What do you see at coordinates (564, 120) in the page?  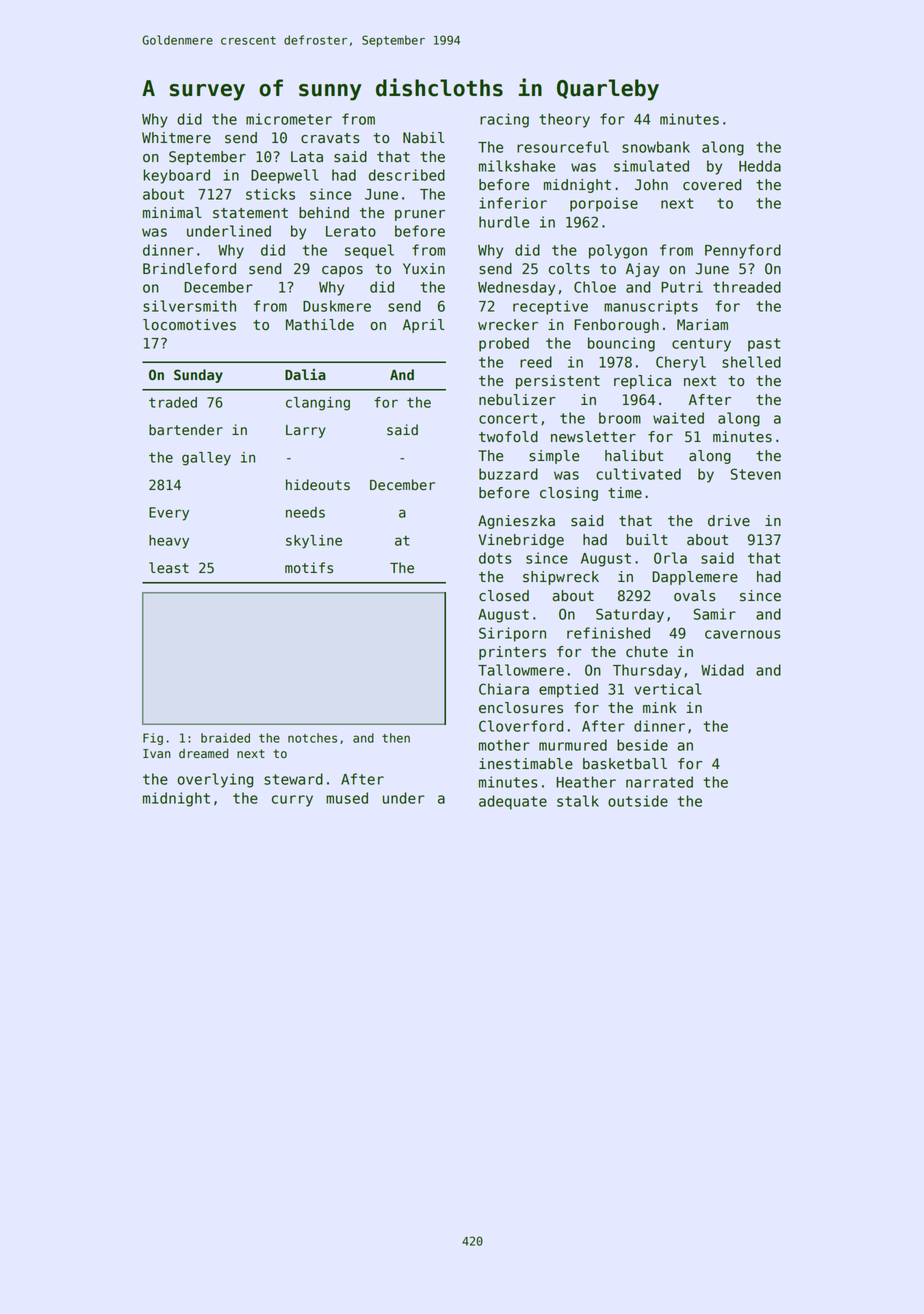 I see `theory` at bounding box center [564, 120].
